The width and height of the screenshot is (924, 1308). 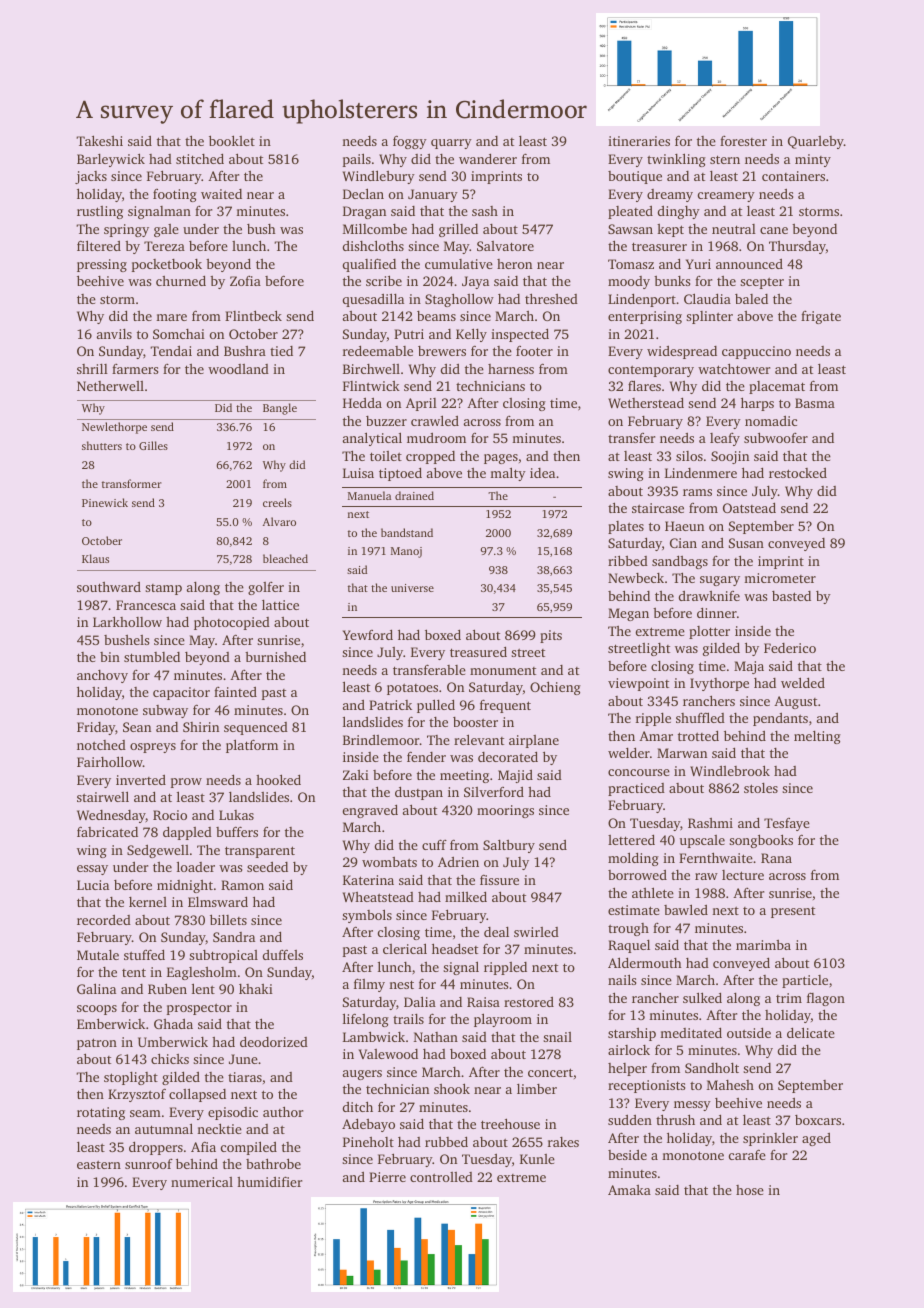 I want to click on sunroof, so click(x=149, y=1164).
